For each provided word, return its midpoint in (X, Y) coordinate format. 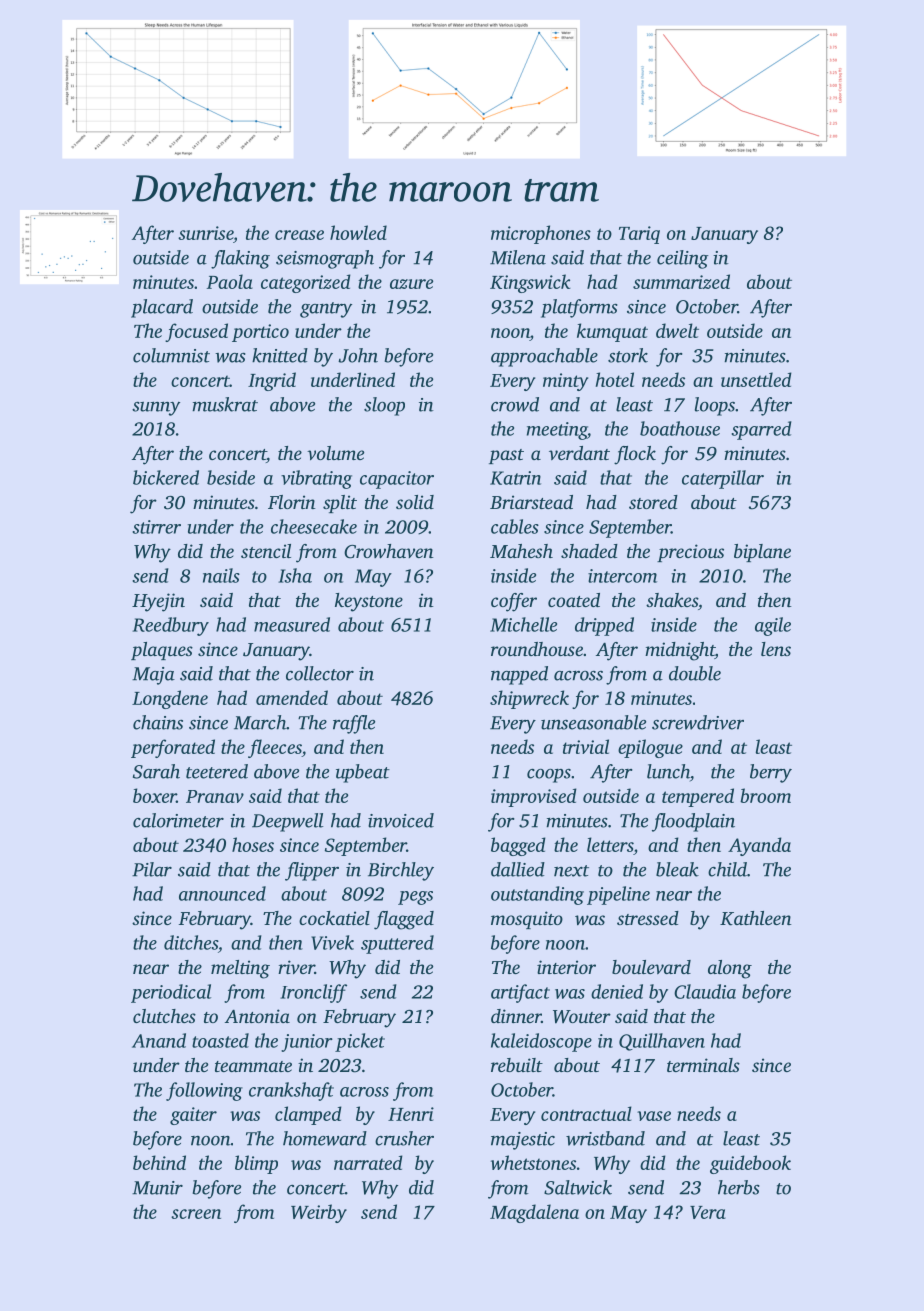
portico (260, 333)
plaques (162, 651)
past (506, 456)
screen (196, 1214)
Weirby (319, 1213)
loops (715, 406)
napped (519, 675)
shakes (672, 600)
